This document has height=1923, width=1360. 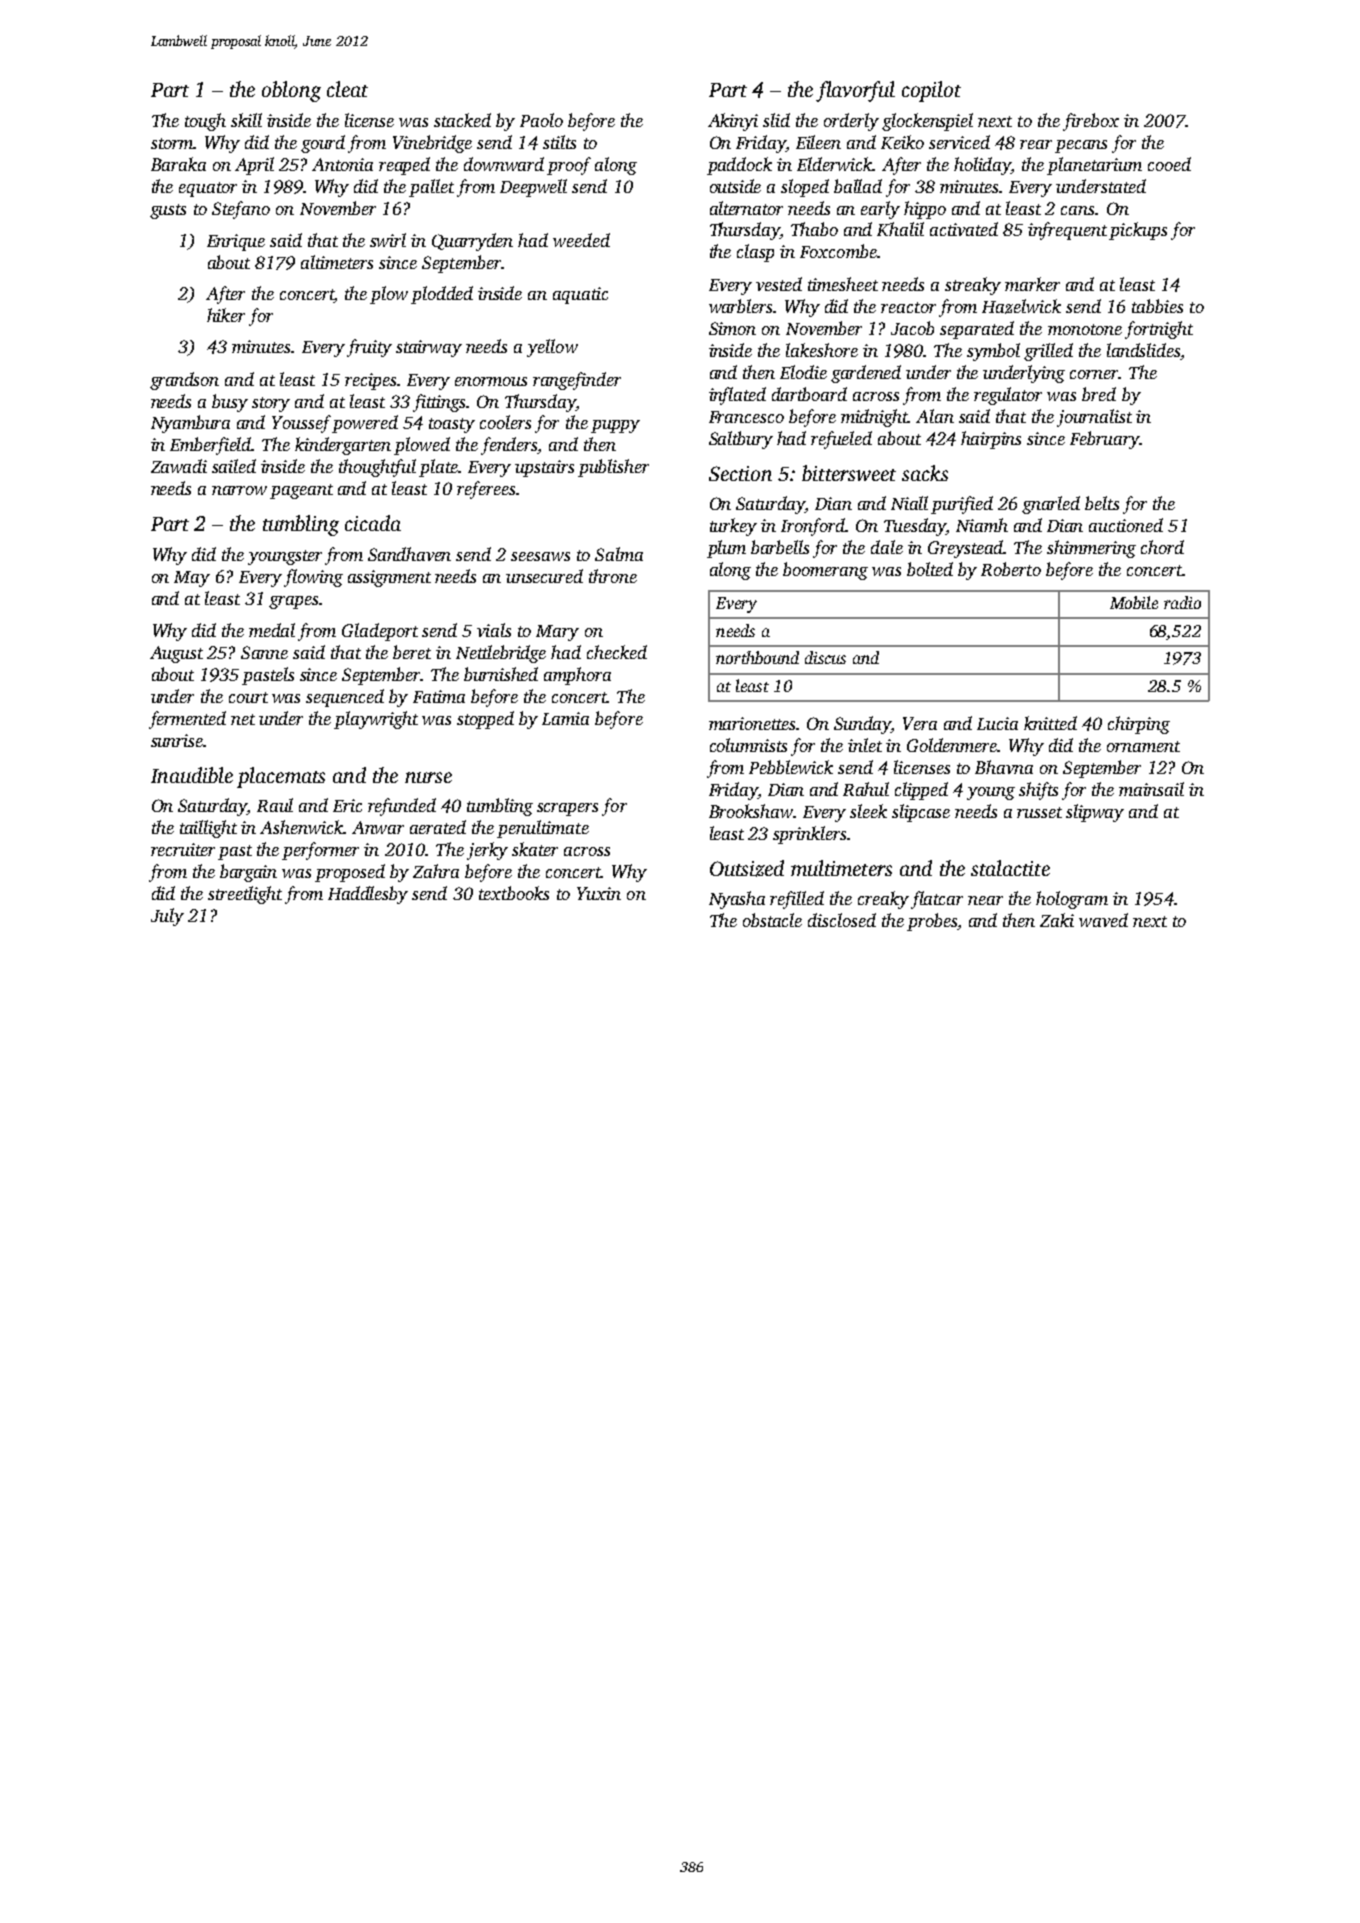 What do you see at coordinates (855, 91) in the document?
I see `flavorful` at bounding box center [855, 91].
